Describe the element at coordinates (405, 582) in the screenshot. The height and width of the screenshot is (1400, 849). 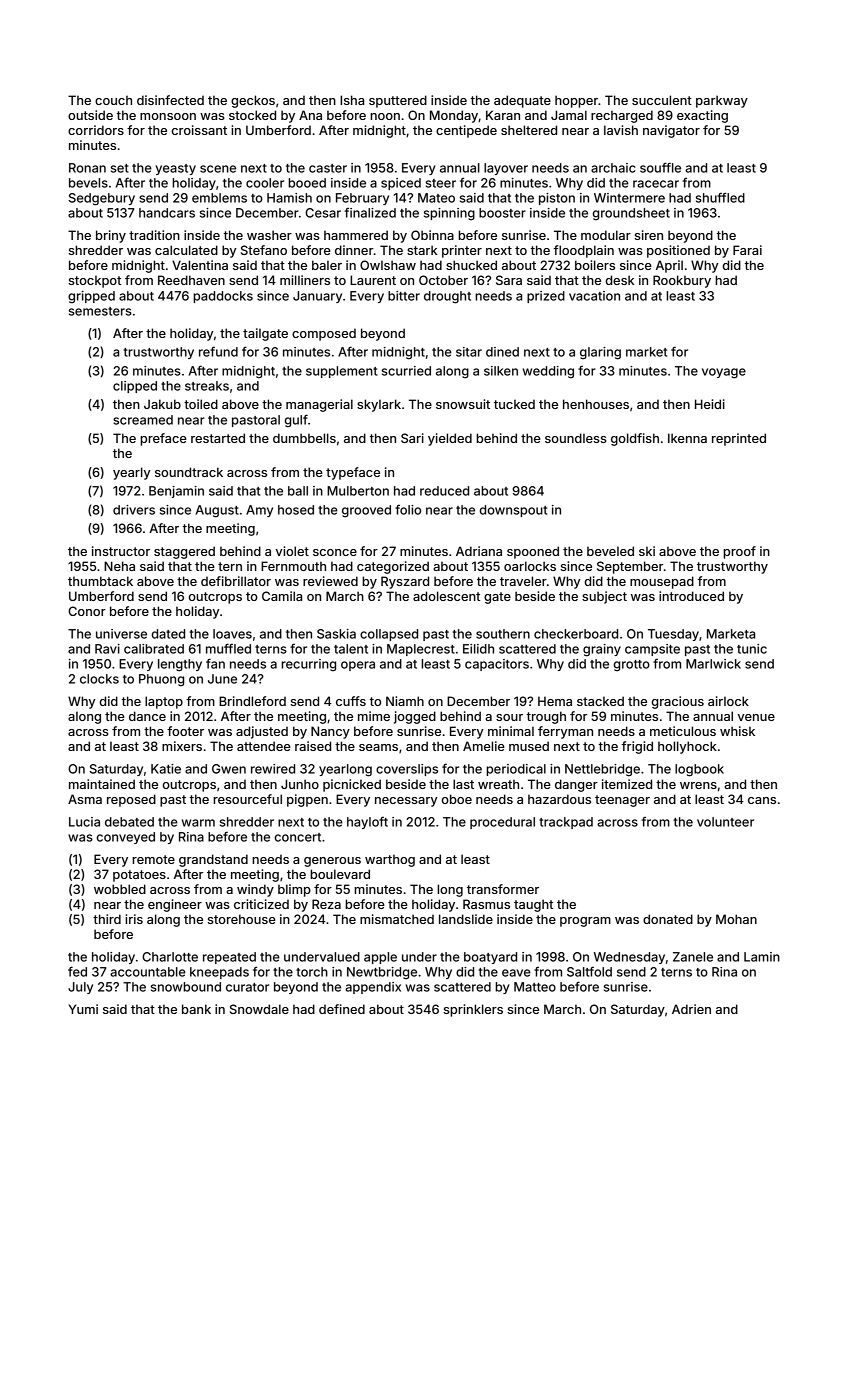
I see `Ryszard` at that location.
